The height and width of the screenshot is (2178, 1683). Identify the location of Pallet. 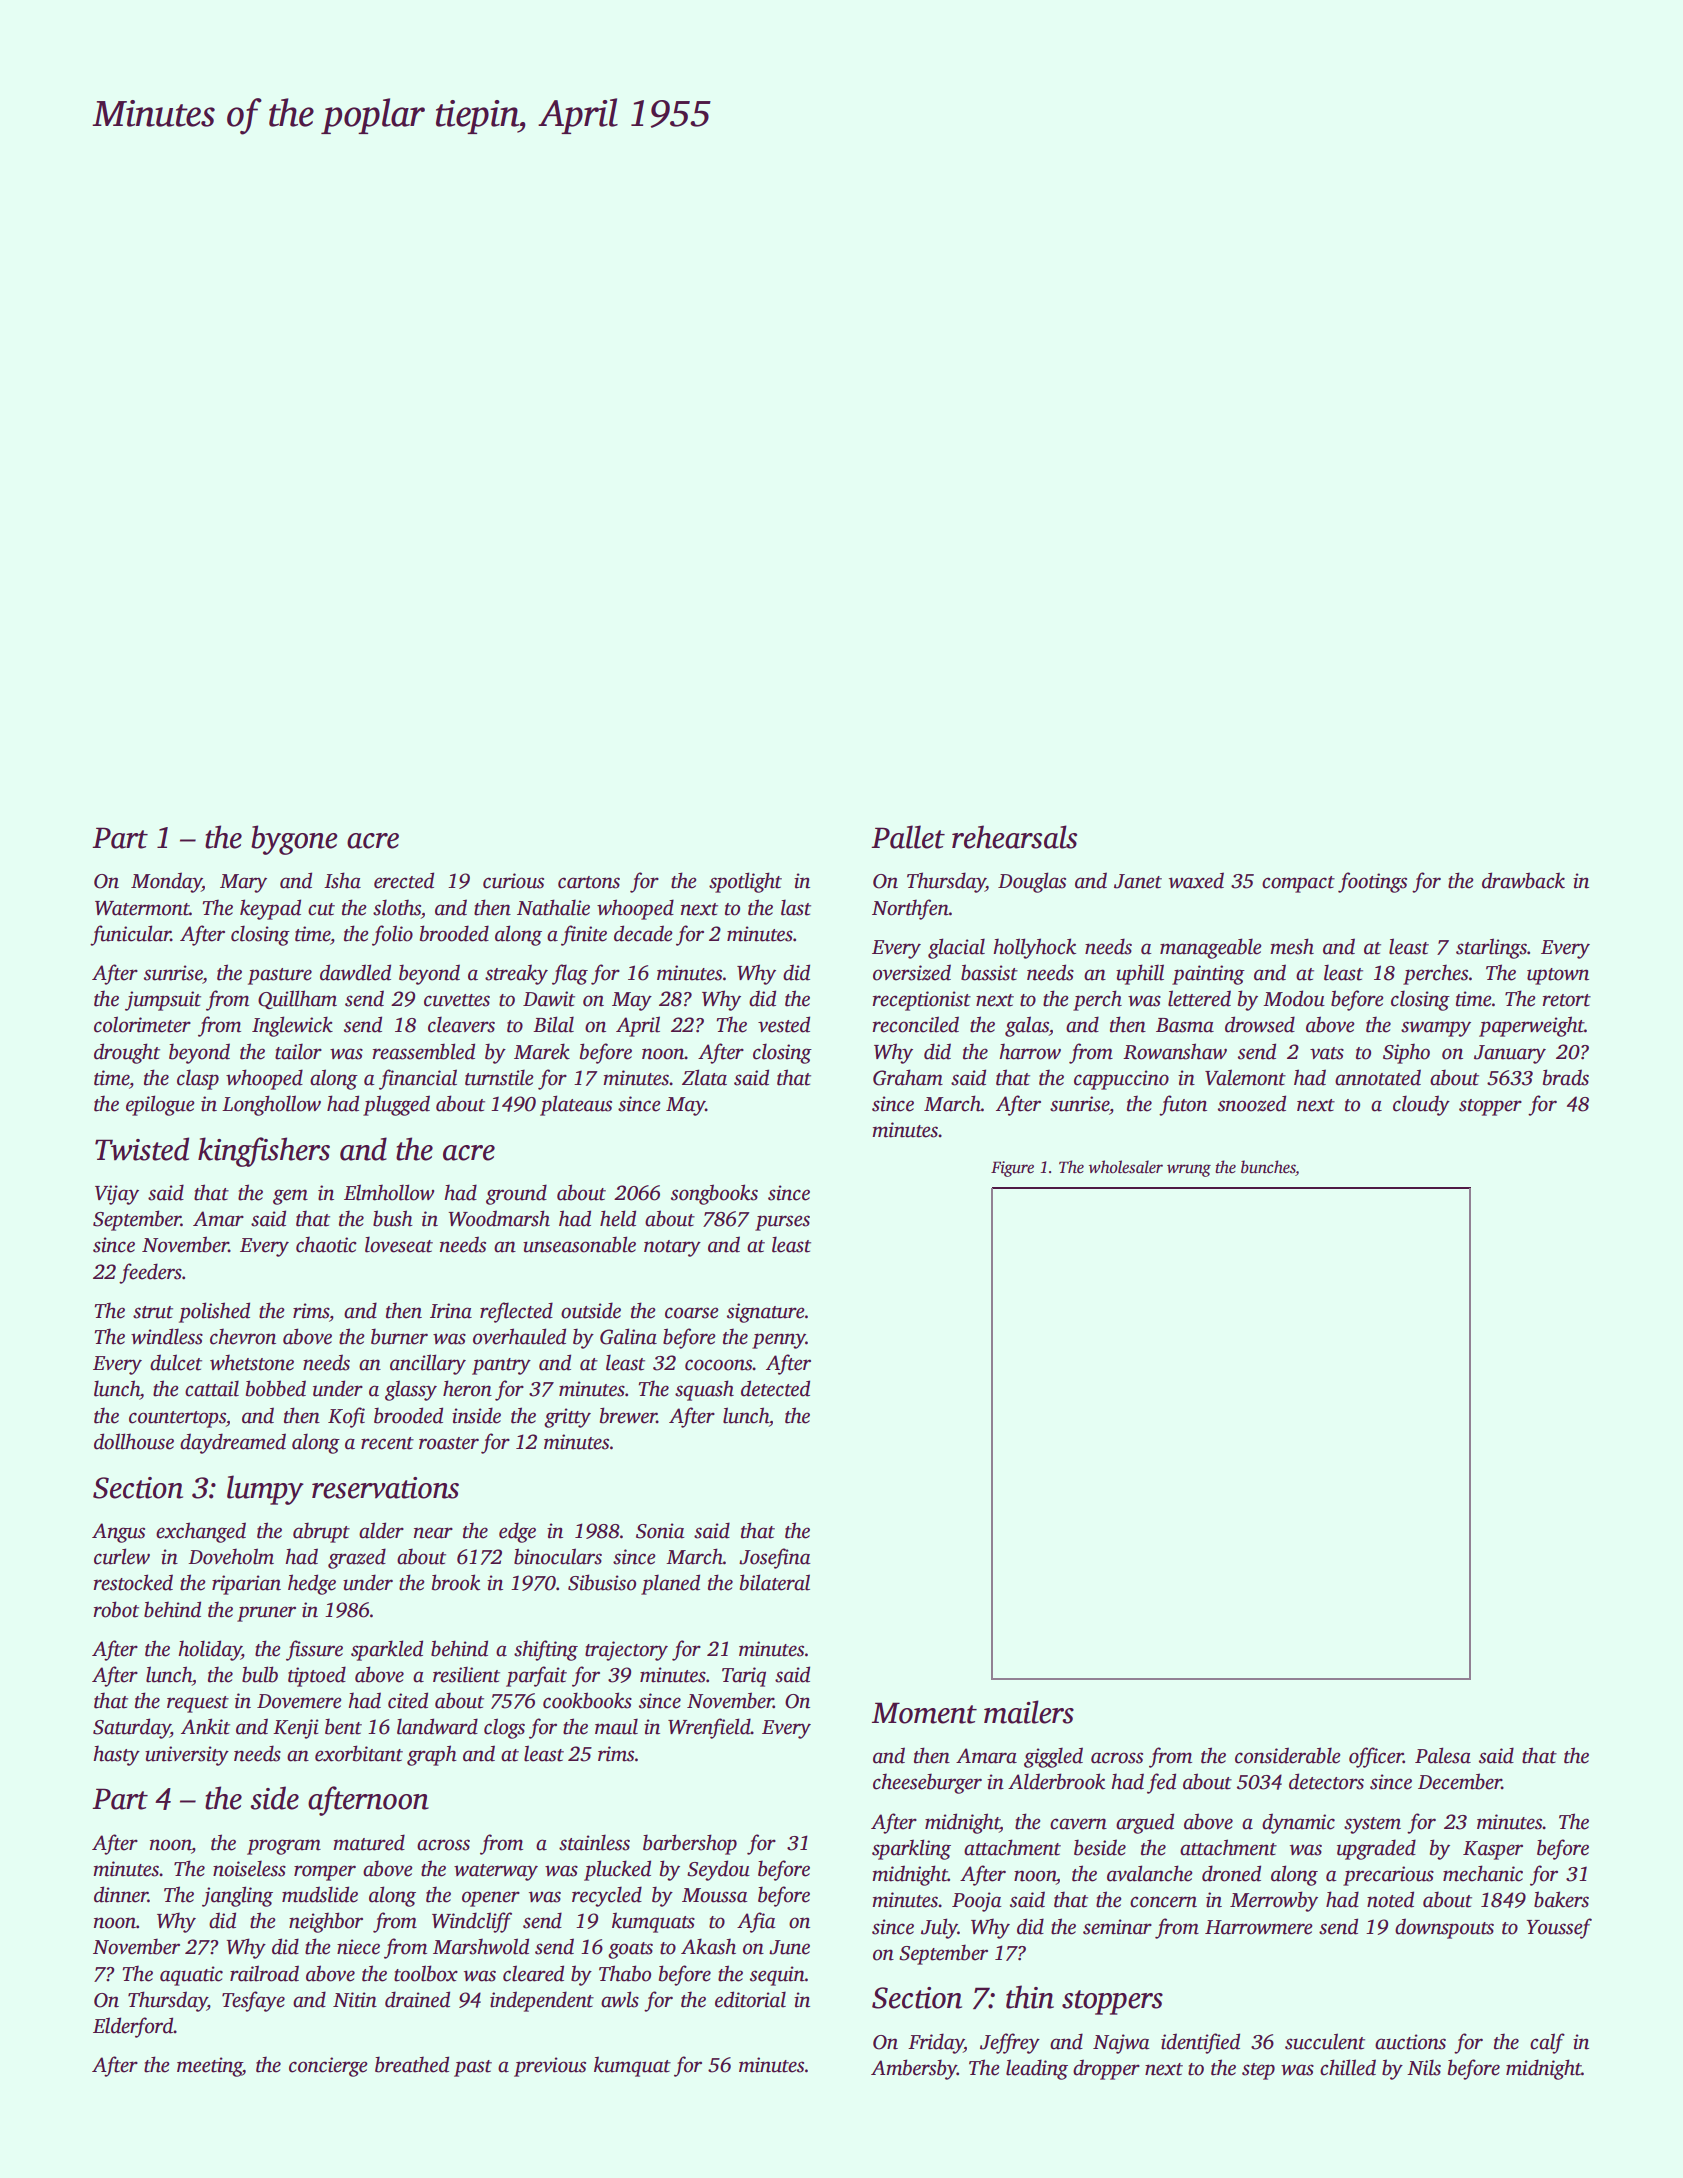
(908, 837).
